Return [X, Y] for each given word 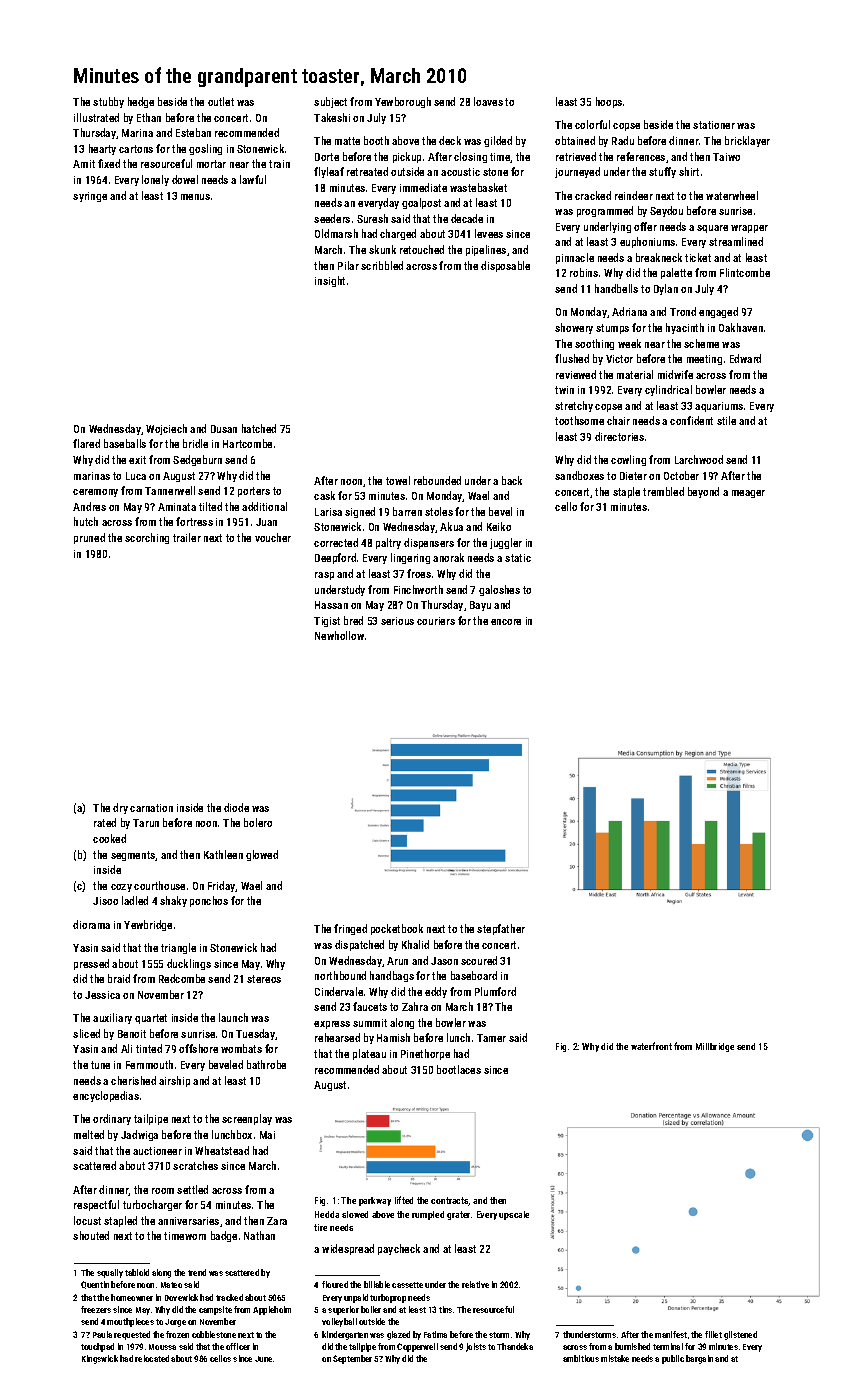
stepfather [501, 929]
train [279, 164]
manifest [671, 1334]
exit [137, 460]
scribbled [382, 265]
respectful [96, 1205]
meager [748, 494]
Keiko [499, 526]
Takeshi [332, 117]
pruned [89, 538]
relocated [152, 1358]
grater [458, 1215]
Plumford [495, 991]
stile [726, 420]
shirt [689, 171]
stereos [264, 979]
